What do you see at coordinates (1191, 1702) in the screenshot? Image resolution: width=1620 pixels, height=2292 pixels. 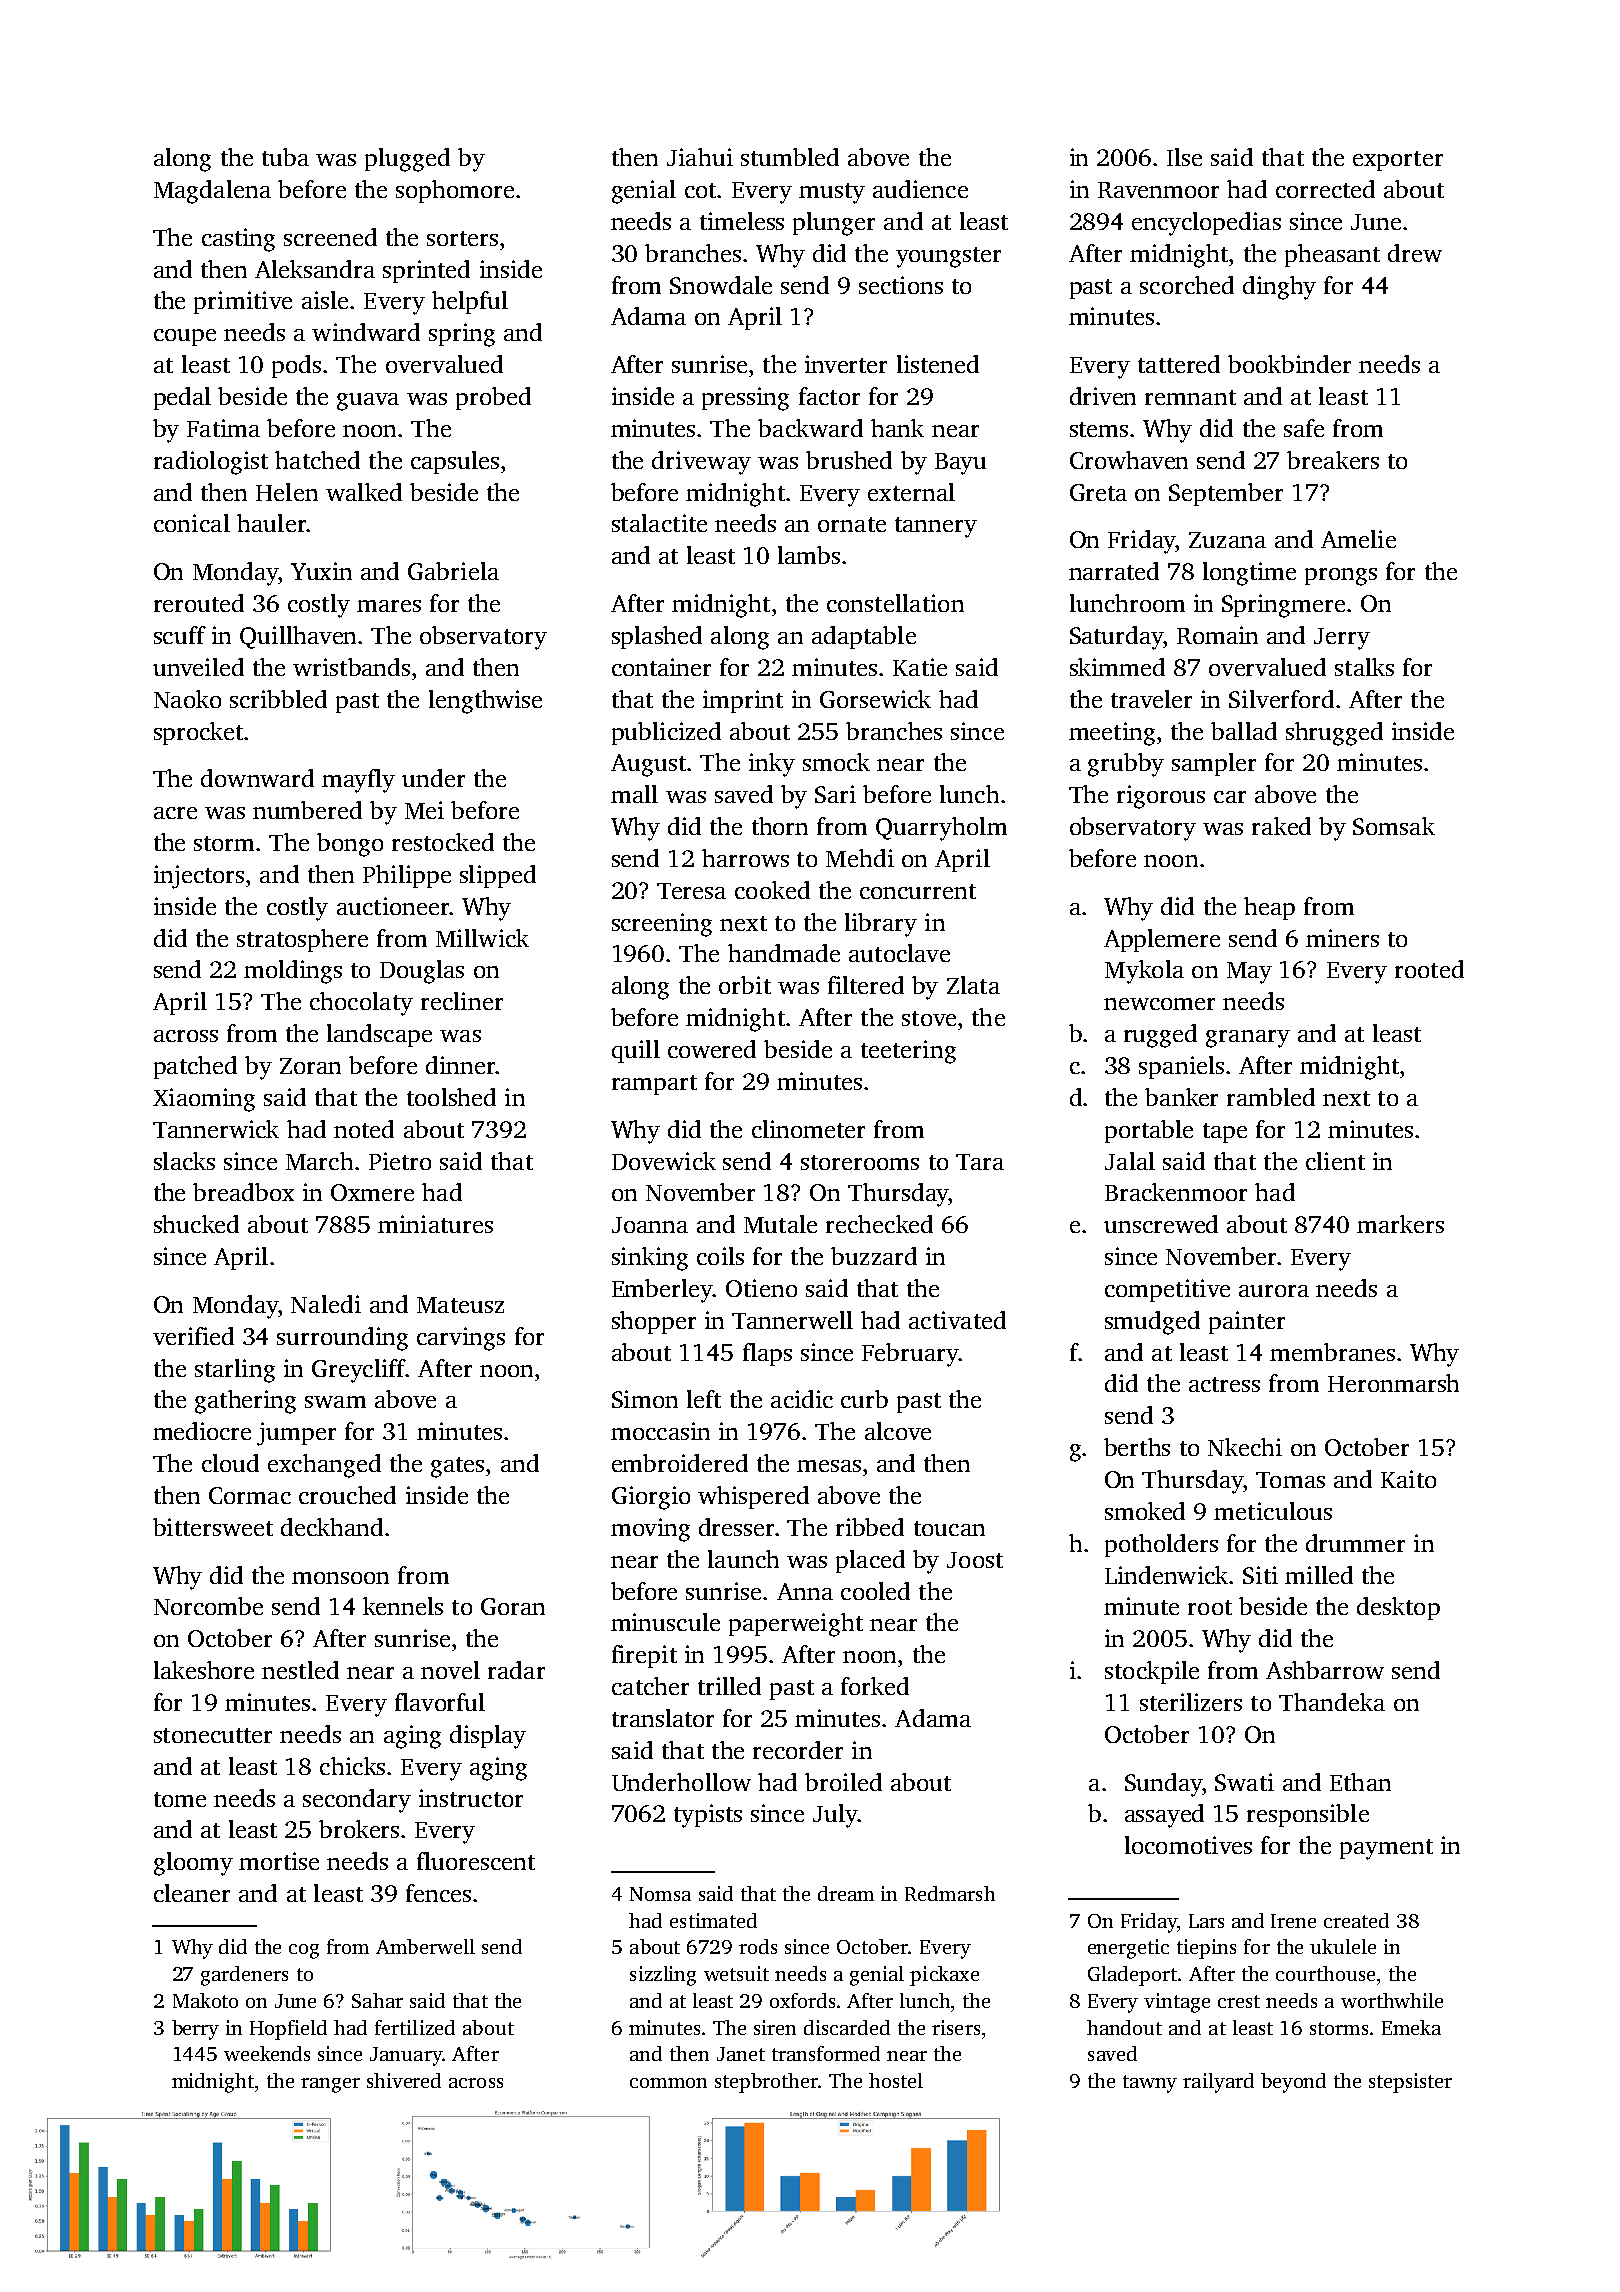 I see `sterilizers` at bounding box center [1191, 1702].
